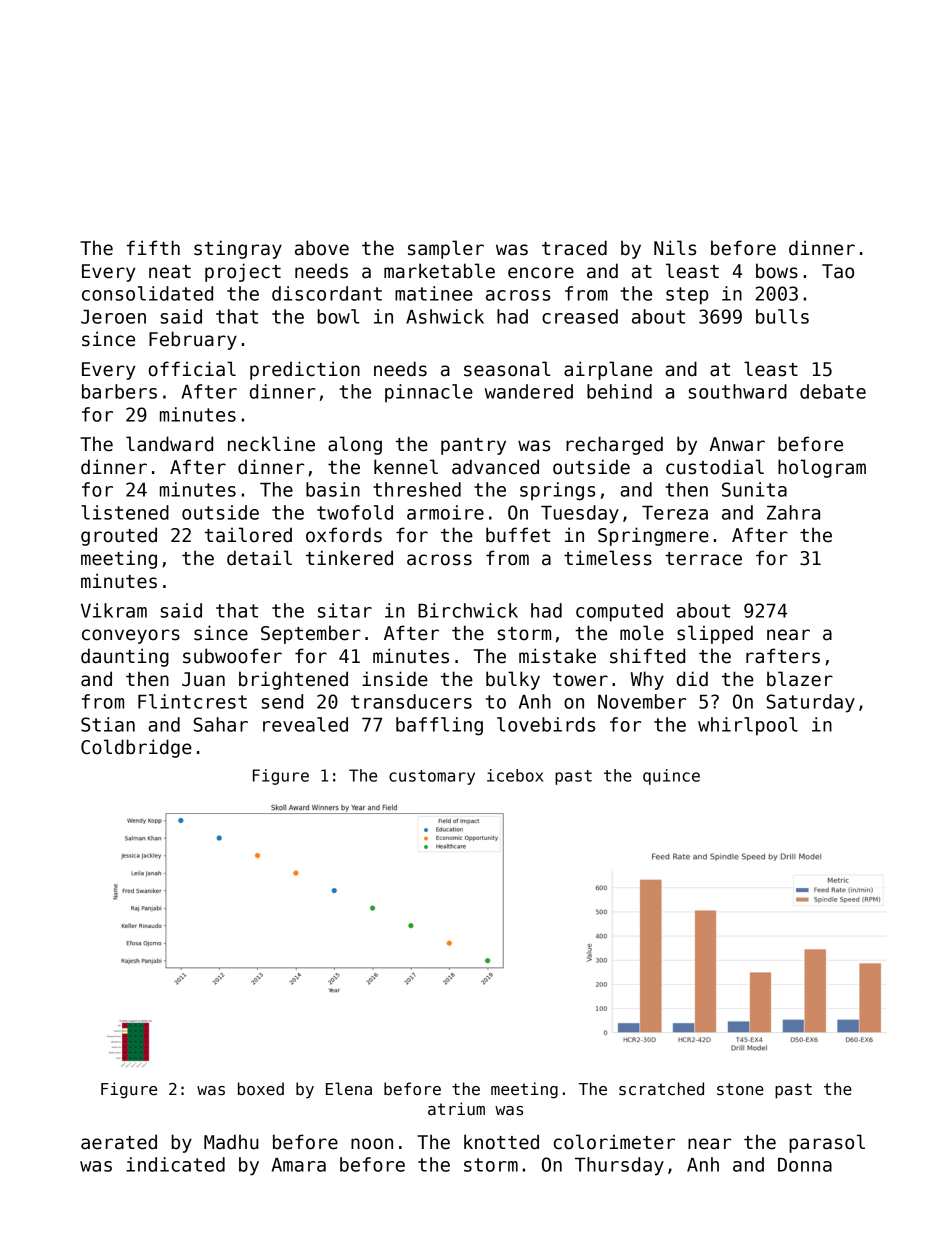 Image resolution: width=952 pixels, height=1233 pixels. Describe the element at coordinates (740, 1089) in the screenshot. I see `stone` at that location.
